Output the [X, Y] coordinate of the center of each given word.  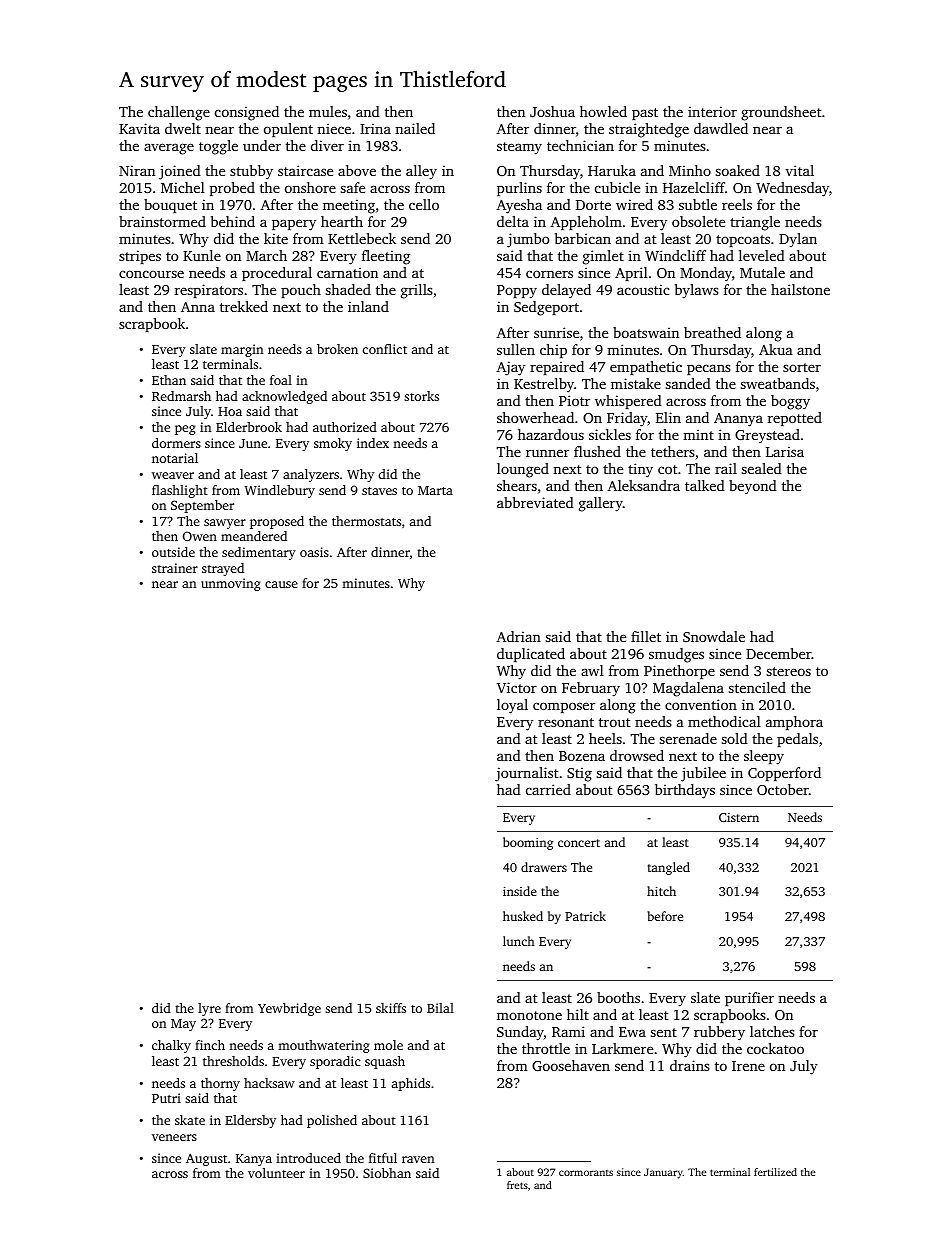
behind [233, 221]
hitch [661, 891]
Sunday [520, 1033]
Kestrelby [544, 385]
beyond [753, 487]
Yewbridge [289, 1009]
